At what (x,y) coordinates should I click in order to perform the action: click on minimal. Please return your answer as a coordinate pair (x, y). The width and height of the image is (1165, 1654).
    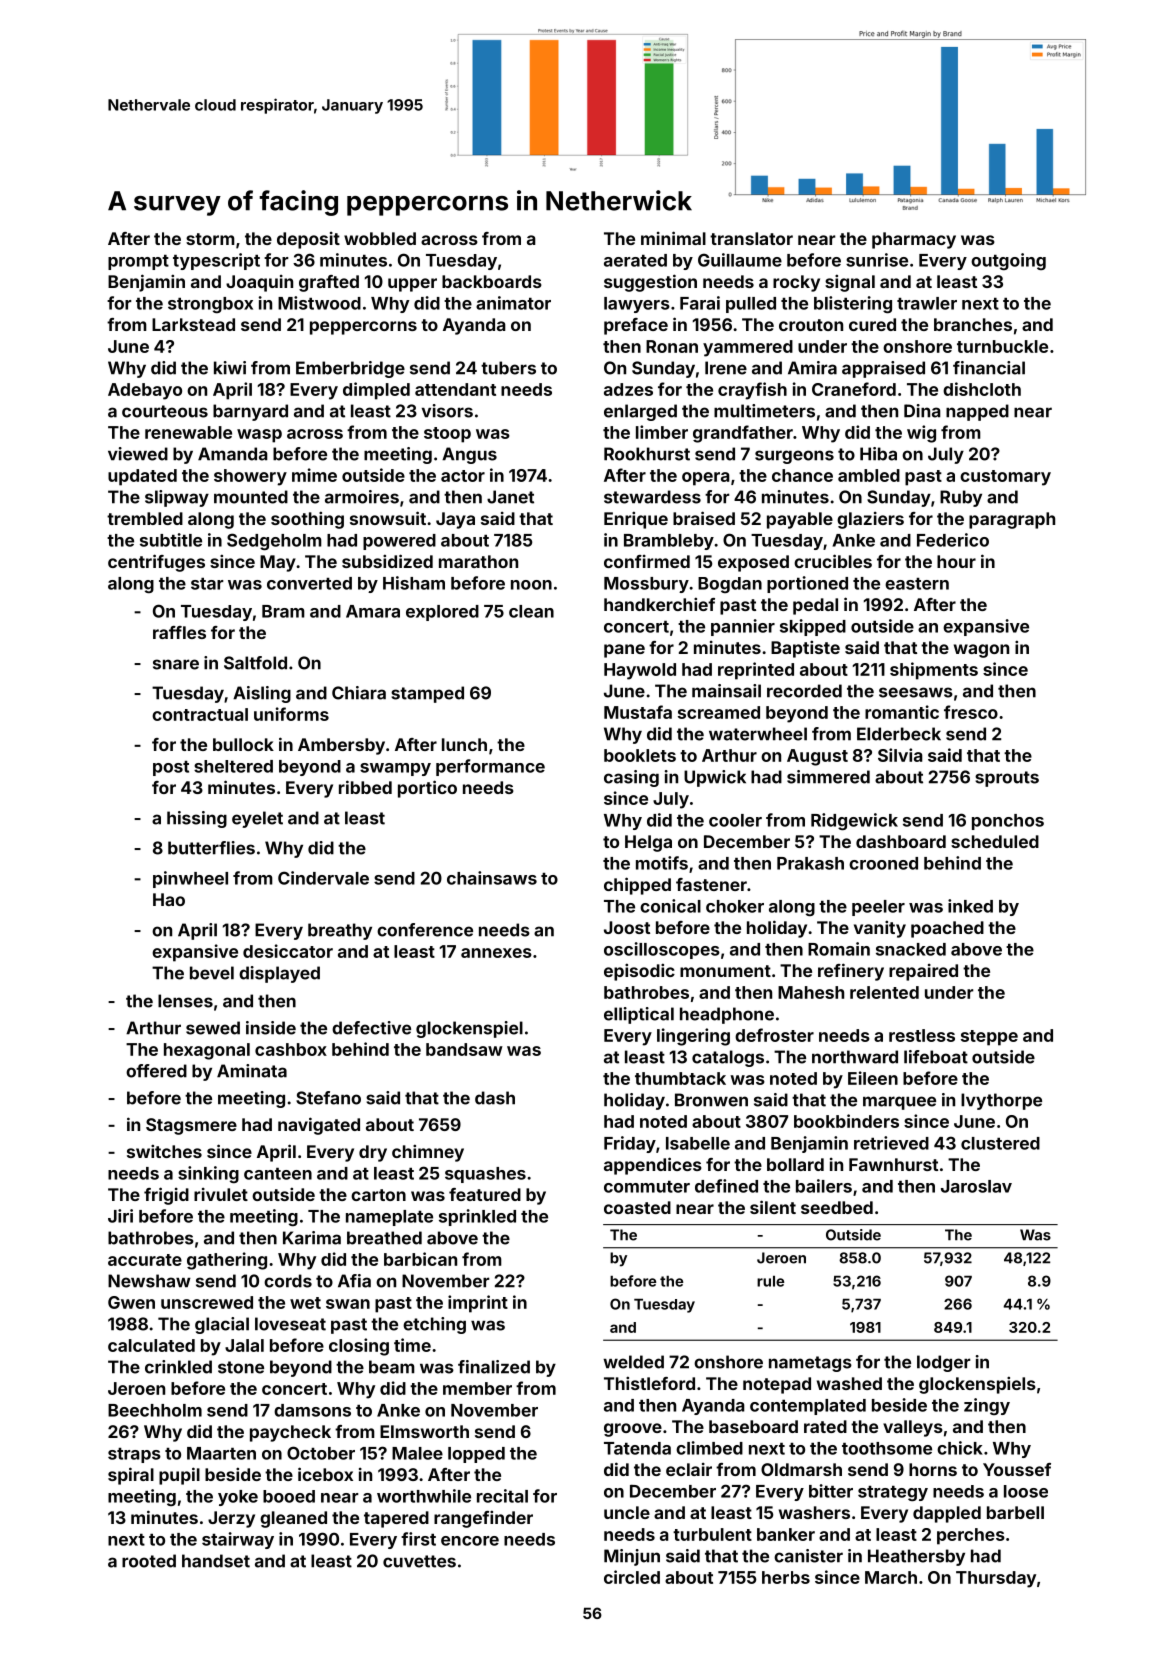
    Looking at the image, I should click on (673, 238).
